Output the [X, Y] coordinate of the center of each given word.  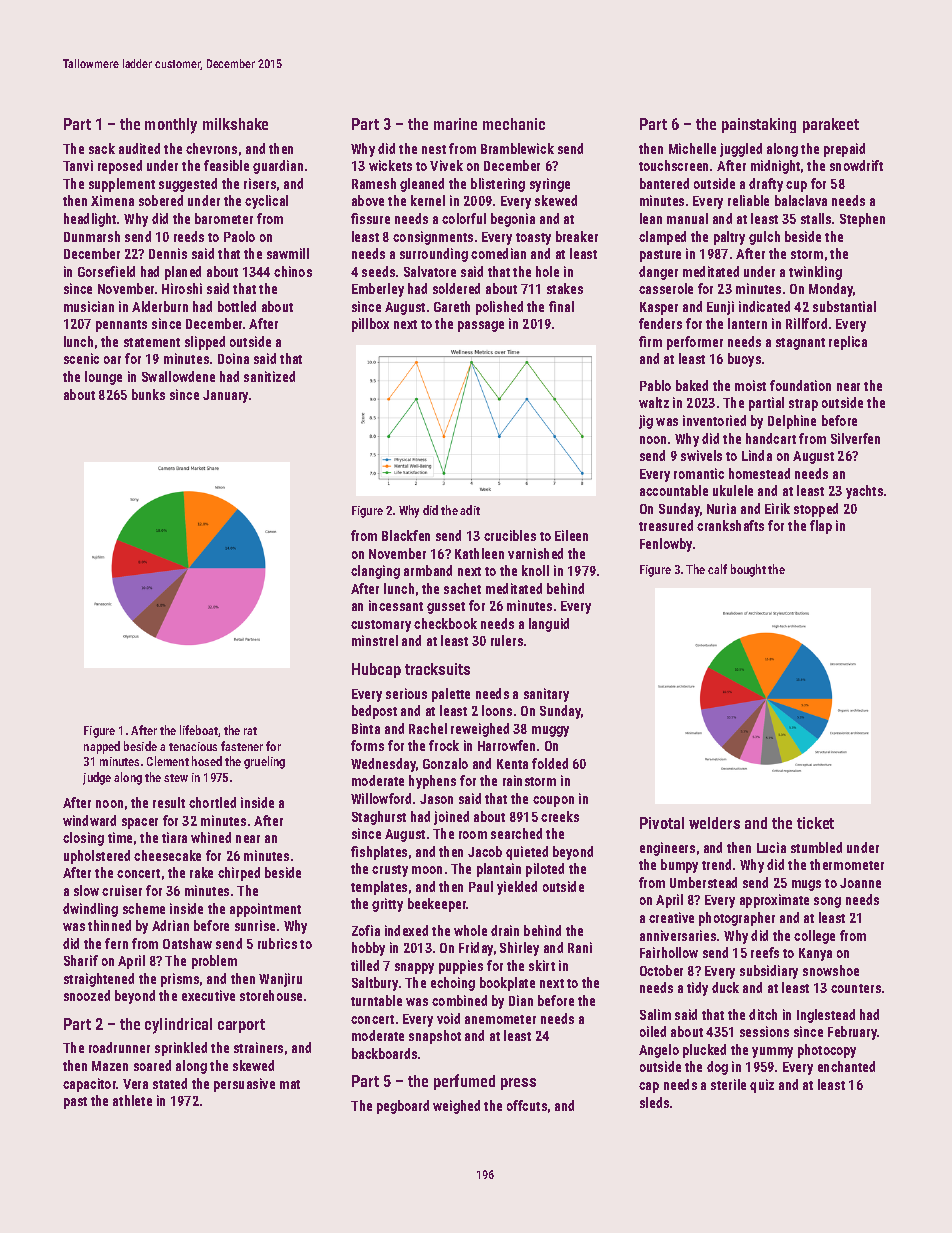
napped [102, 747]
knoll [535, 570]
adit [470, 510]
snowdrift [856, 165]
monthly [171, 126]
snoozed [87, 995]
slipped [205, 343]
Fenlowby [666, 545]
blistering [498, 185]
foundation [800, 385]
